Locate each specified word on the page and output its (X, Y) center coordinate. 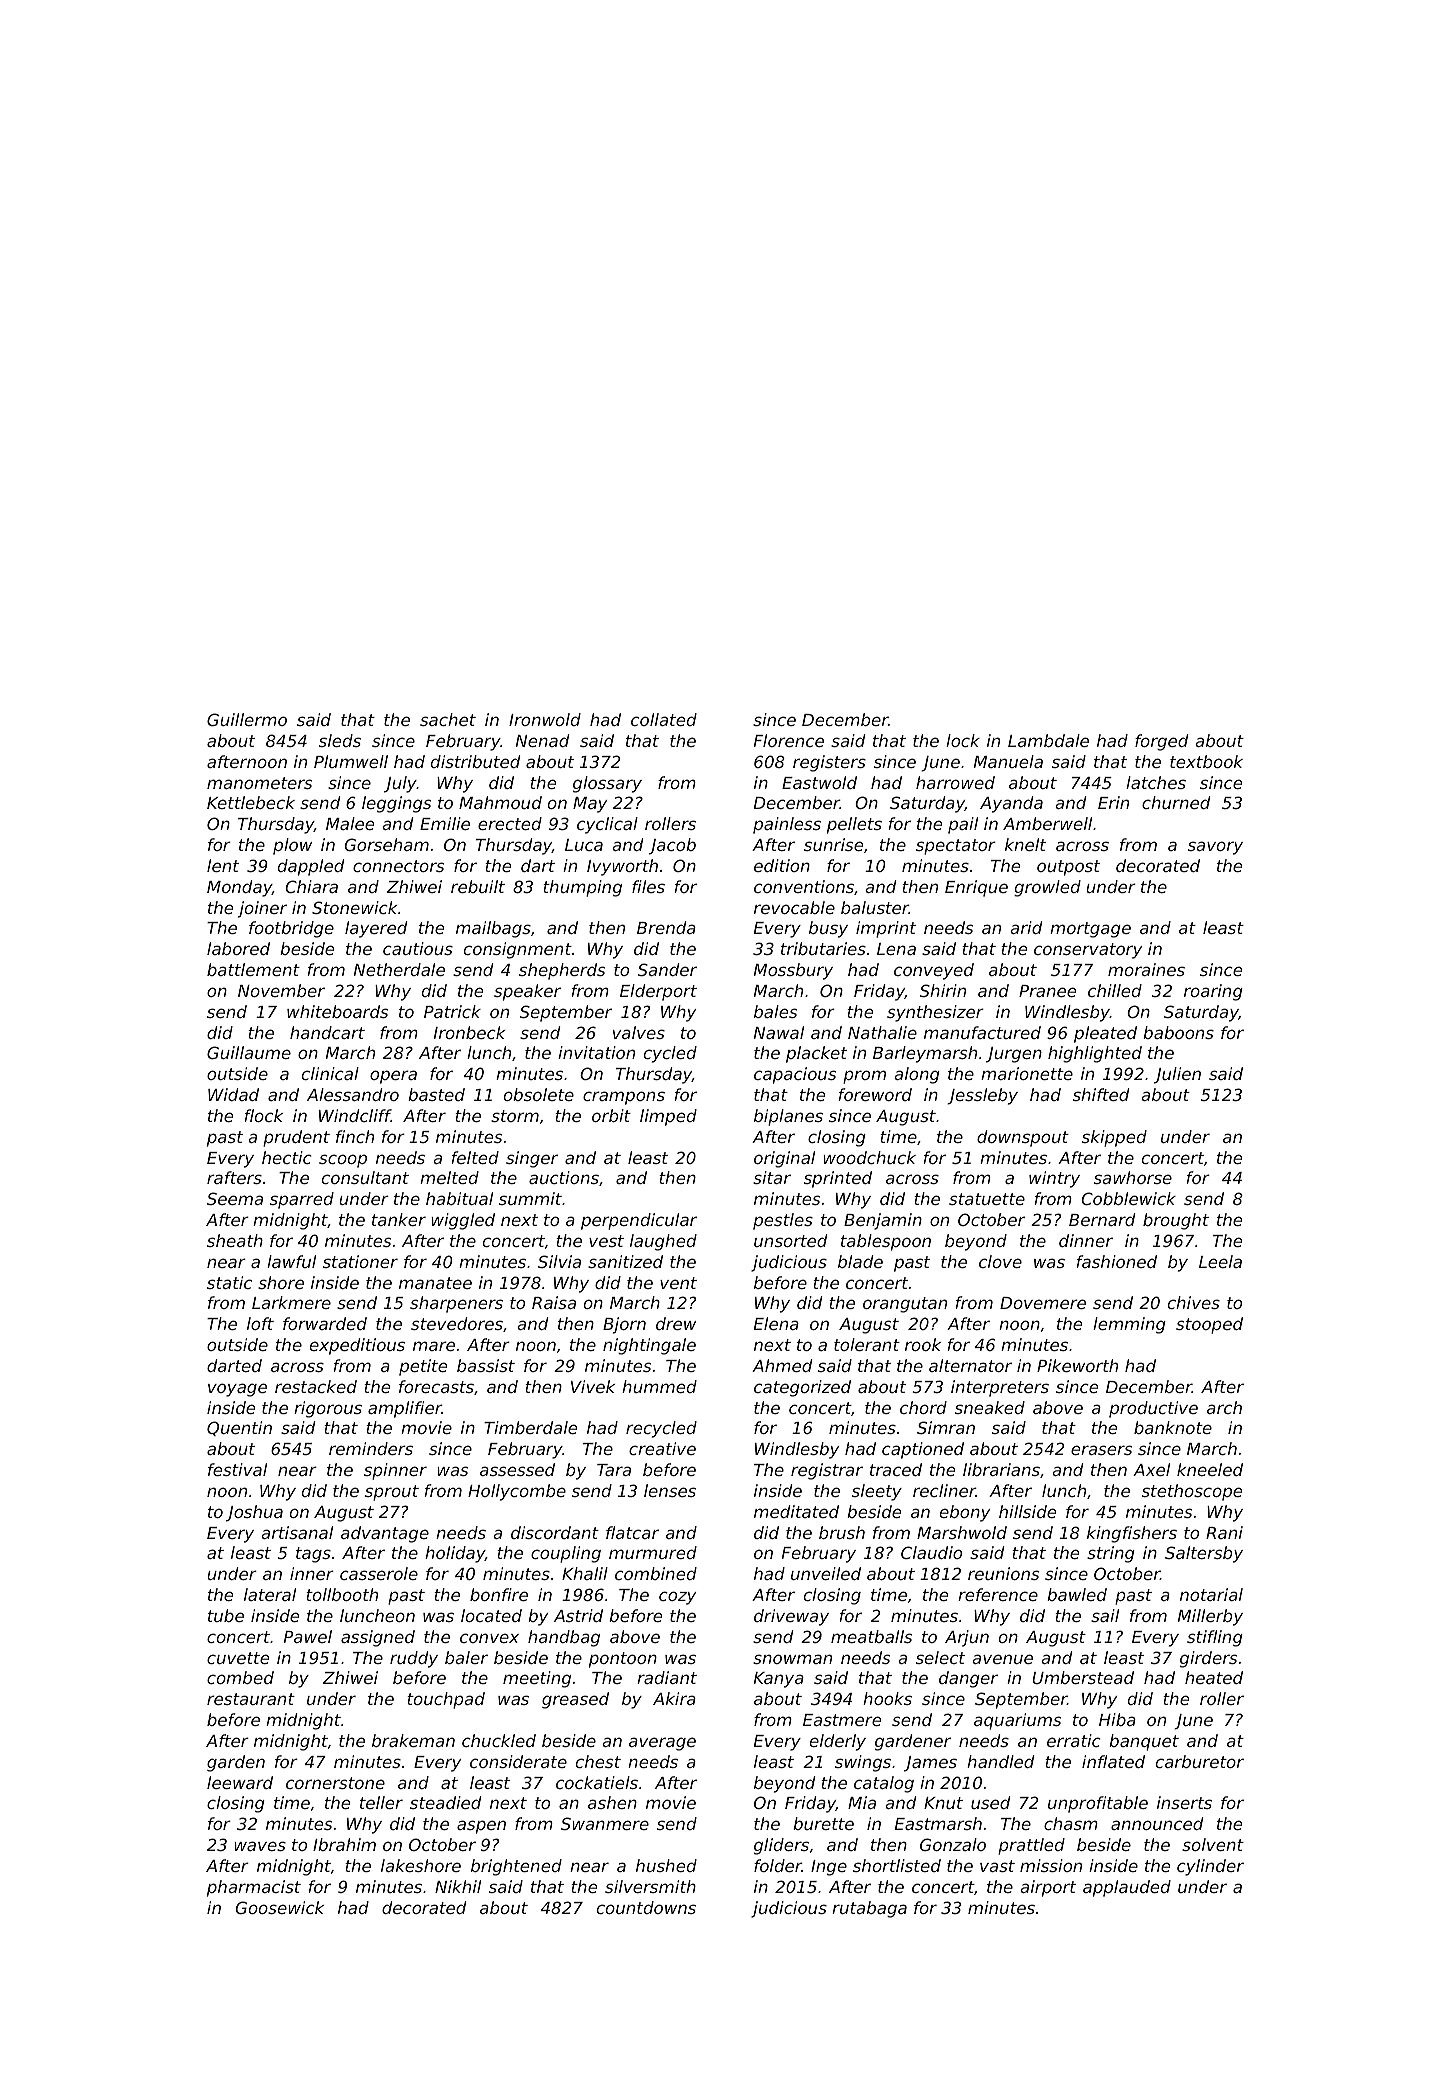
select (940, 1657)
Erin (1113, 802)
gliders (781, 1846)
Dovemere (1043, 1303)
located (491, 1615)
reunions (1003, 1573)
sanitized (625, 1261)
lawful (291, 1261)
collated (664, 719)
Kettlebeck (251, 802)
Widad (233, 1094)
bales (775, 1011)
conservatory (1088, 951)
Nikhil (458, 1886)
